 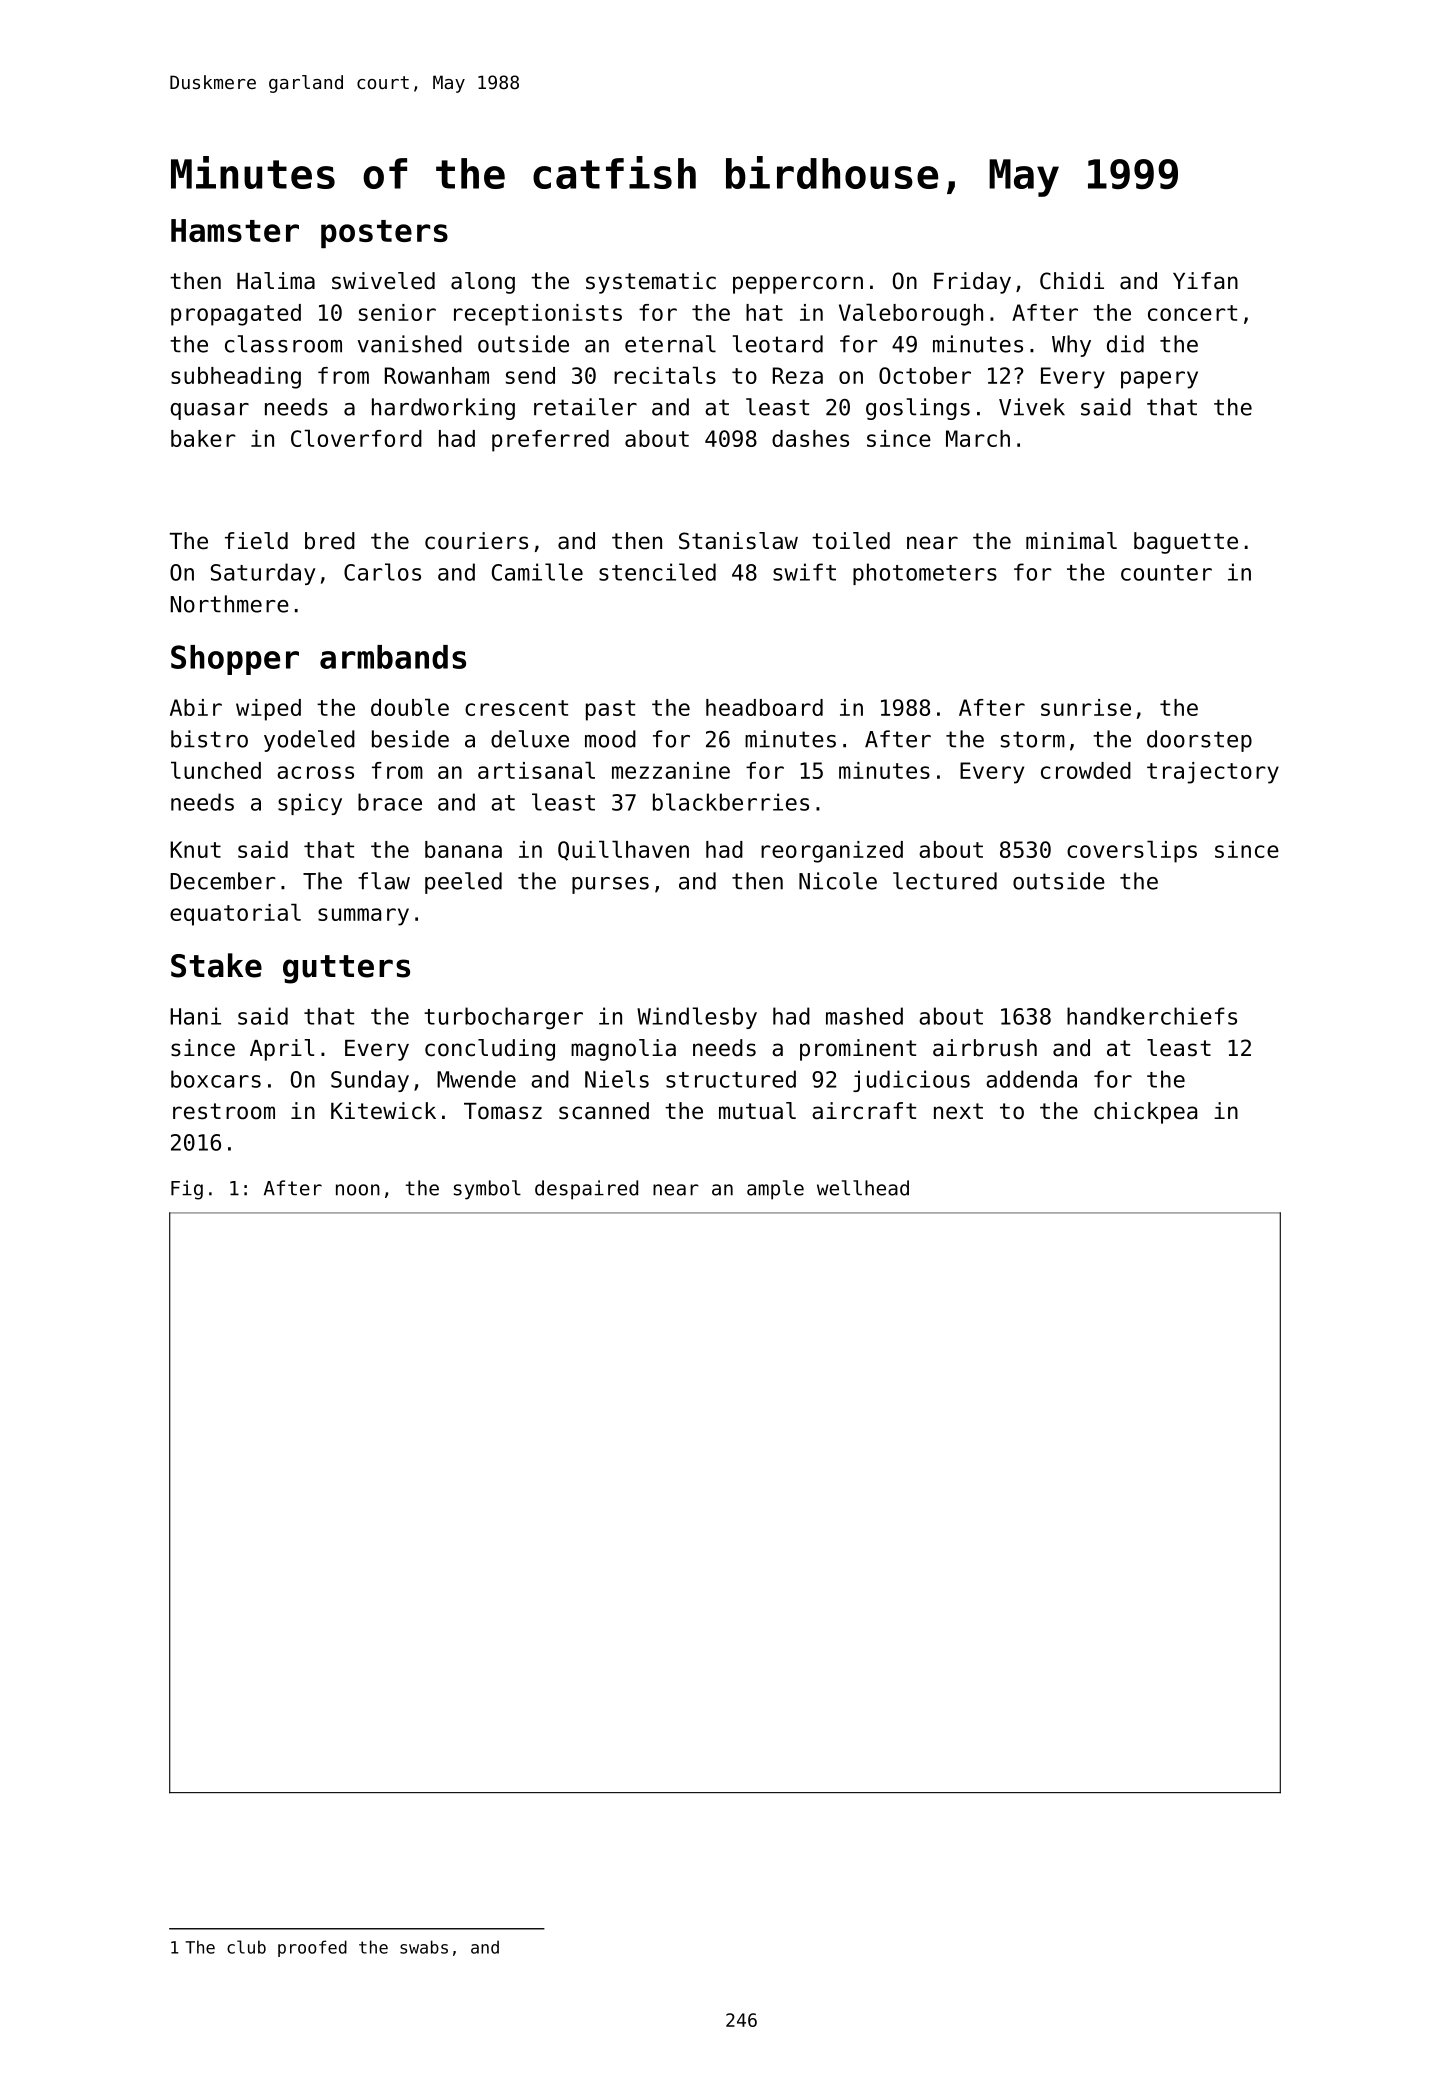 What do you see at coordinates (1072, 281) in the page?
I see `Chidi` at bounding box center [1072, 281].
